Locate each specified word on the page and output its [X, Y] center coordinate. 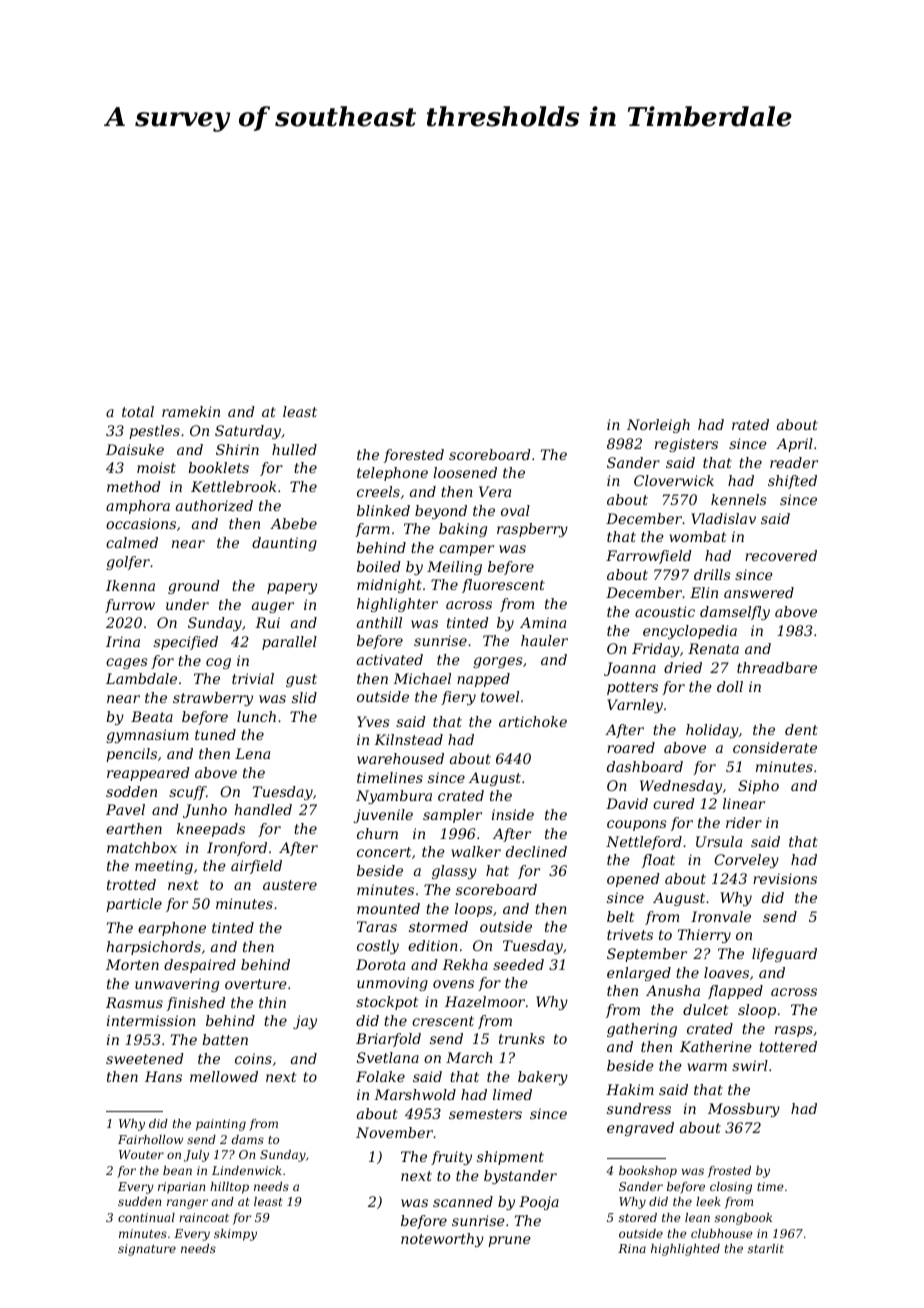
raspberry [532, 530]
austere [290, 885]
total [138, 411]
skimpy [235, 1235]
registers [686, 445]
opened [633, 880]
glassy [454, 872]
